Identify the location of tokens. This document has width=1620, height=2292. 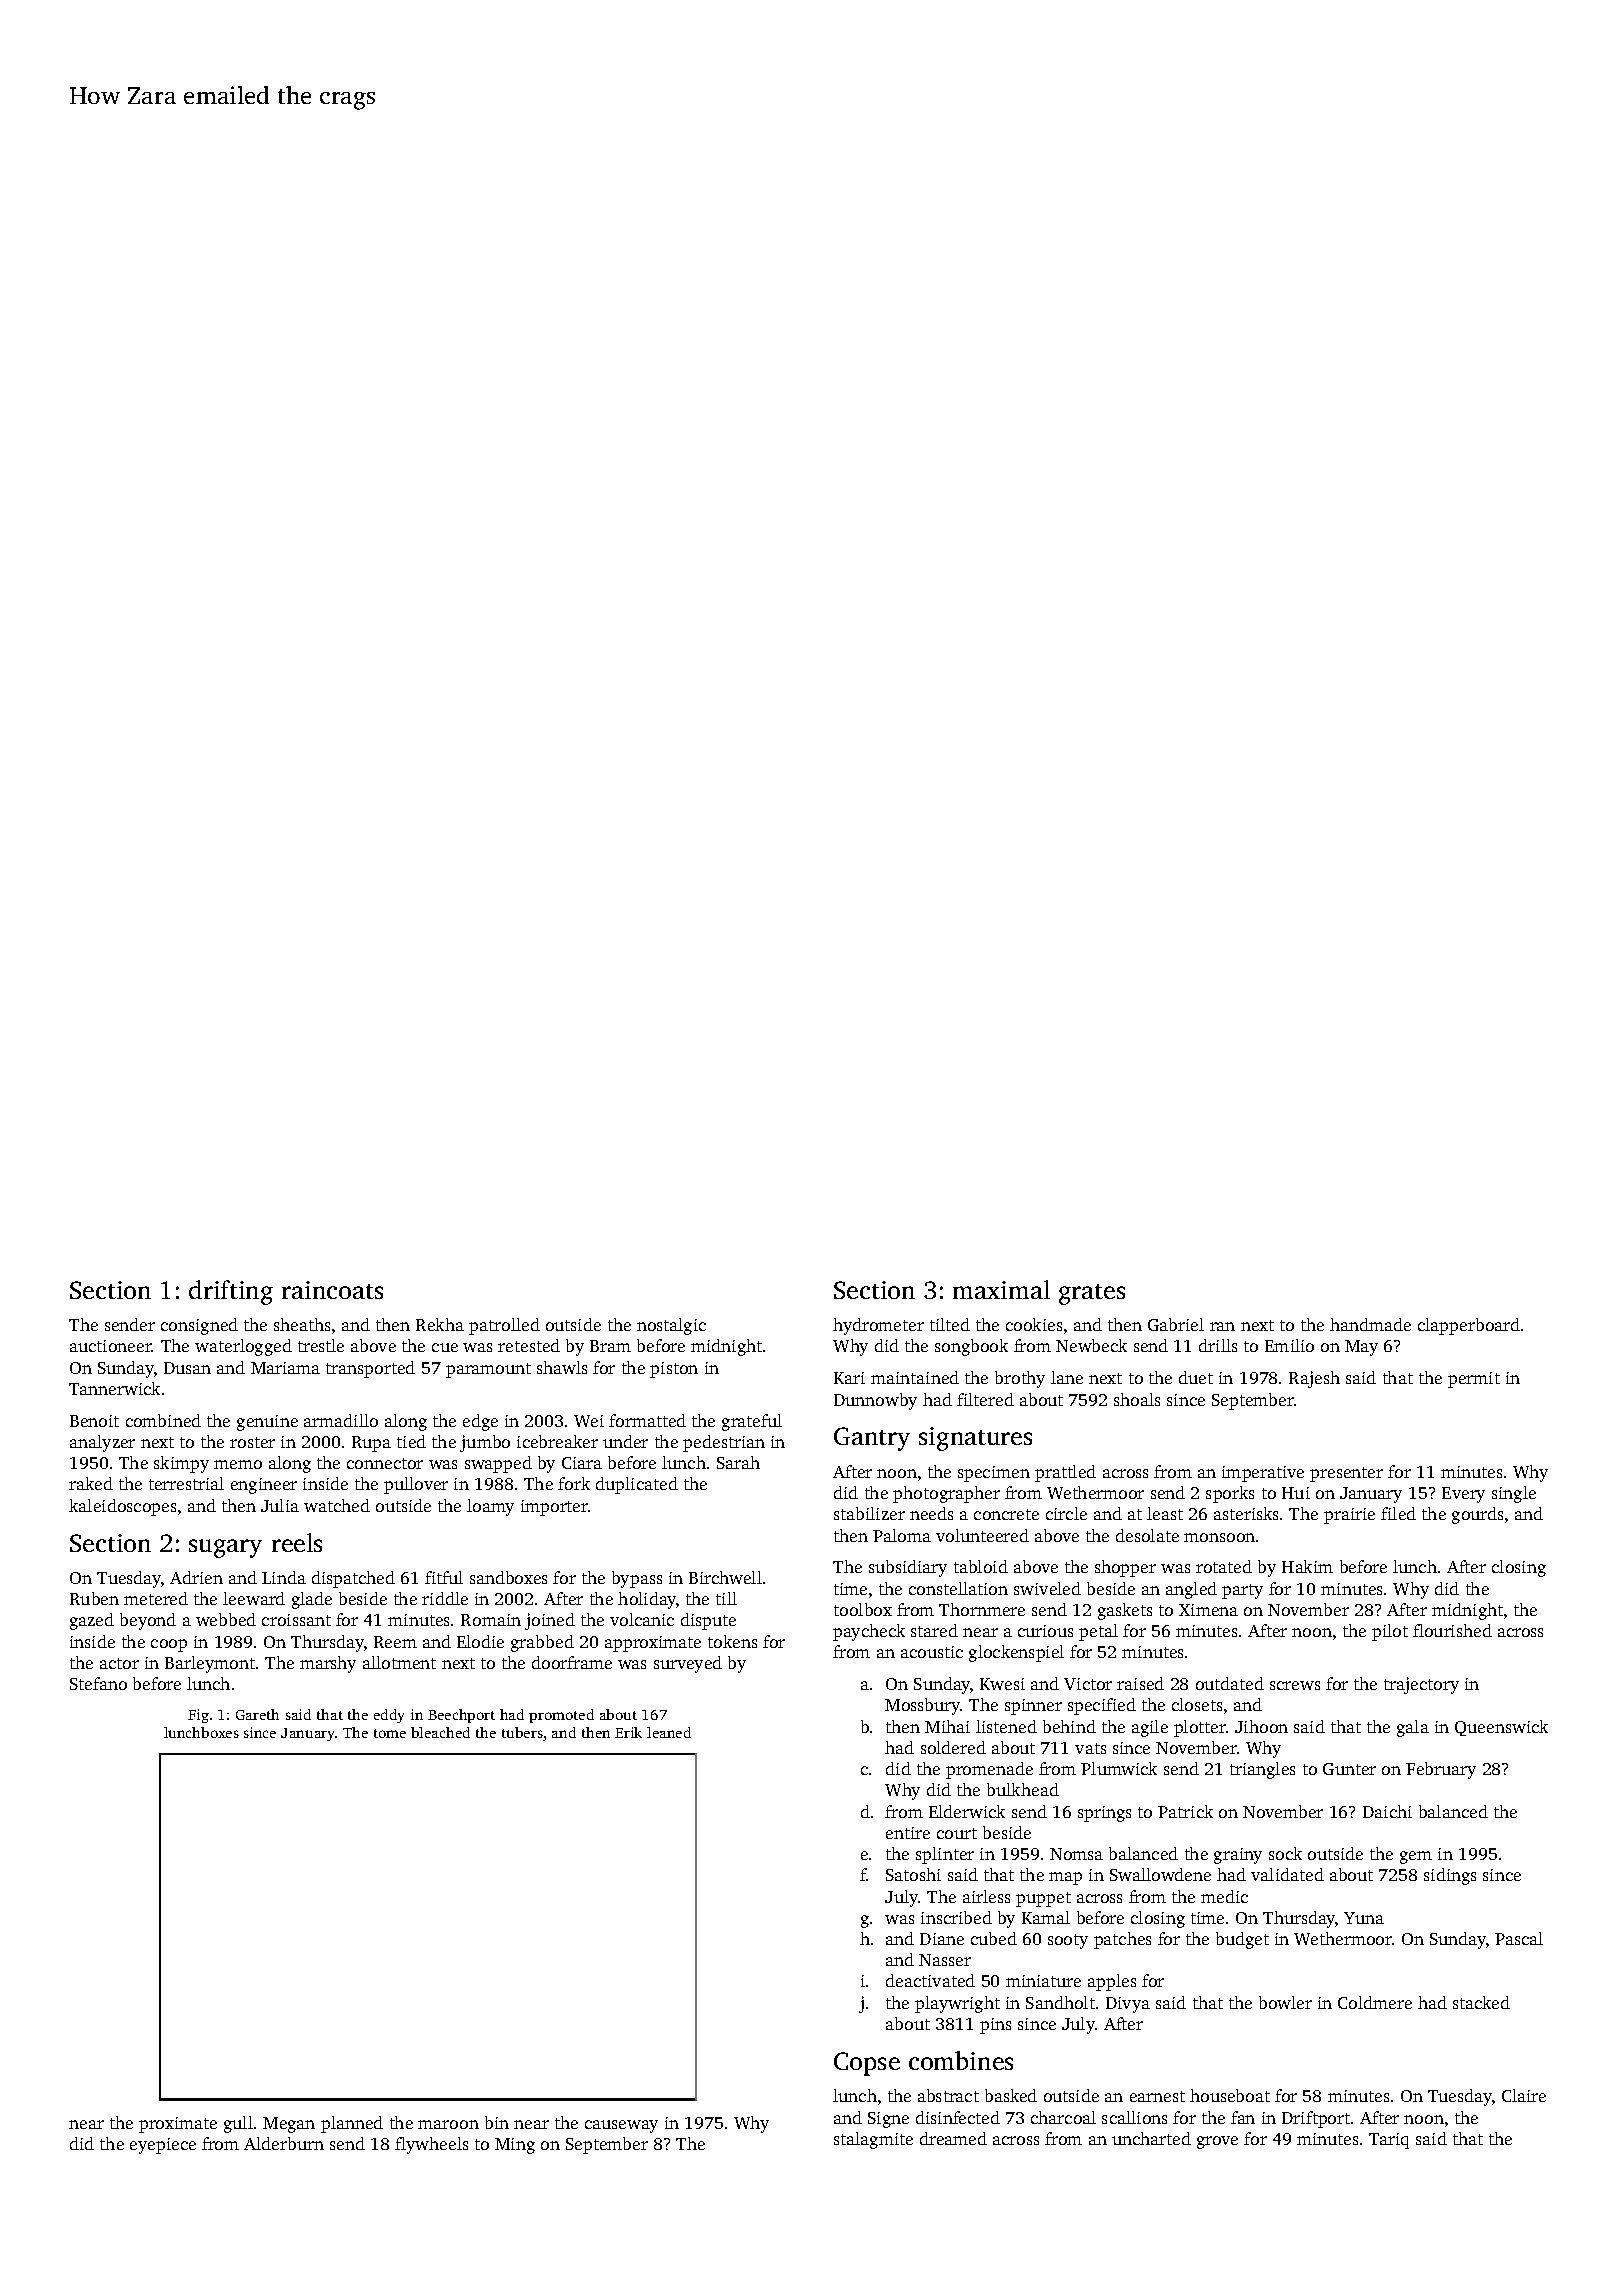
(732, 1641).
